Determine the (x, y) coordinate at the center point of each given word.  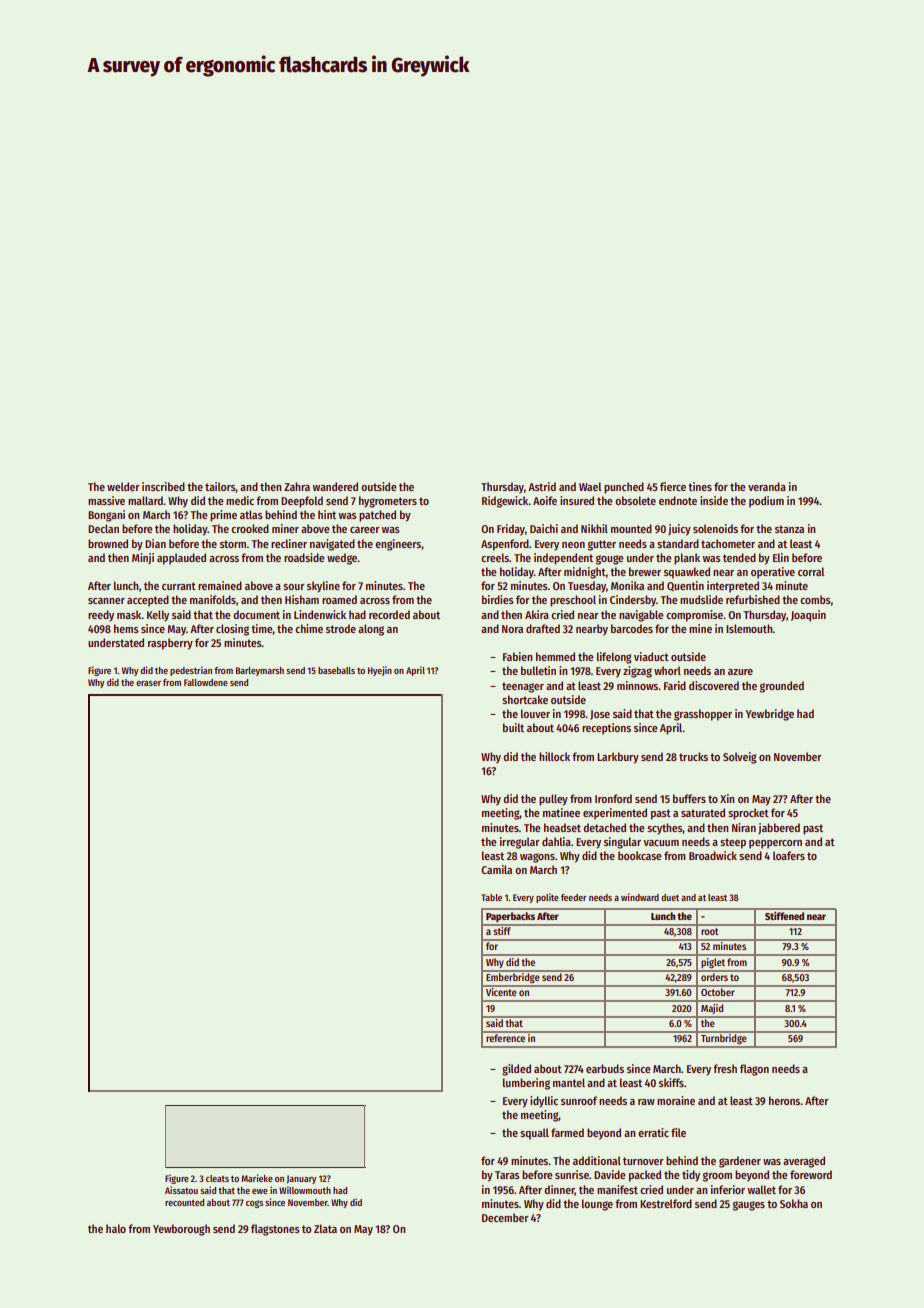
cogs (254, 1204)
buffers (689, 798)
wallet (762, 1189)
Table (491, 897)
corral (811, 571)
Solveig (740, 758)
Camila (496, 869)
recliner (289, 543)
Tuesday (587, 587)
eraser (148, 683)
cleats (217, 1178)
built (513, 727)
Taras (507, 1175)
